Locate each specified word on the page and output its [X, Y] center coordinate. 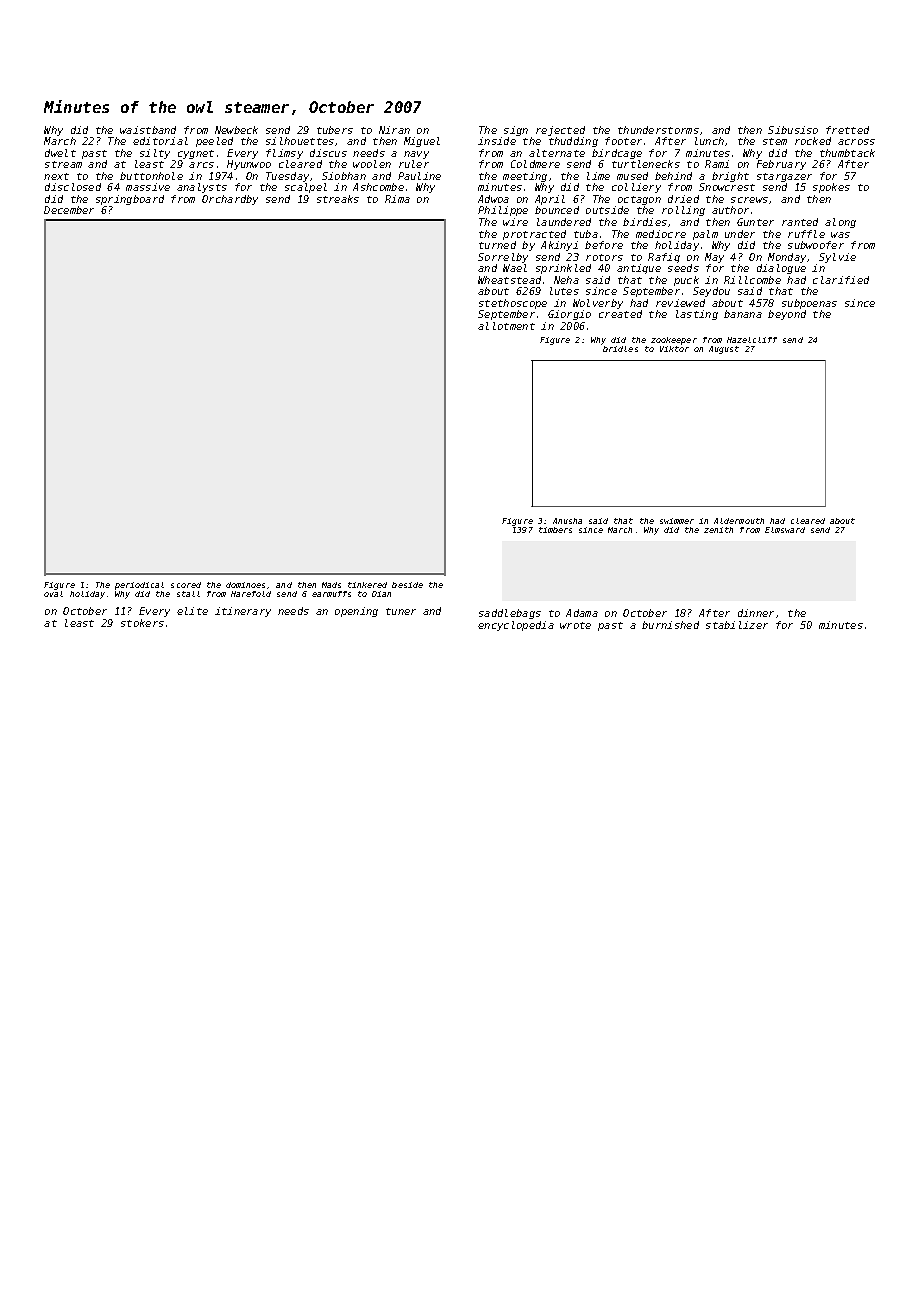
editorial [160, 141]
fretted [847, 130]
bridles [620, 349]
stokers [142, 623]
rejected [560, 131]
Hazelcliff [752, 340]
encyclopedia [516, 626]
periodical [139, 586]
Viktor [674, 349]
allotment [506, 326]
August [724, 350]
